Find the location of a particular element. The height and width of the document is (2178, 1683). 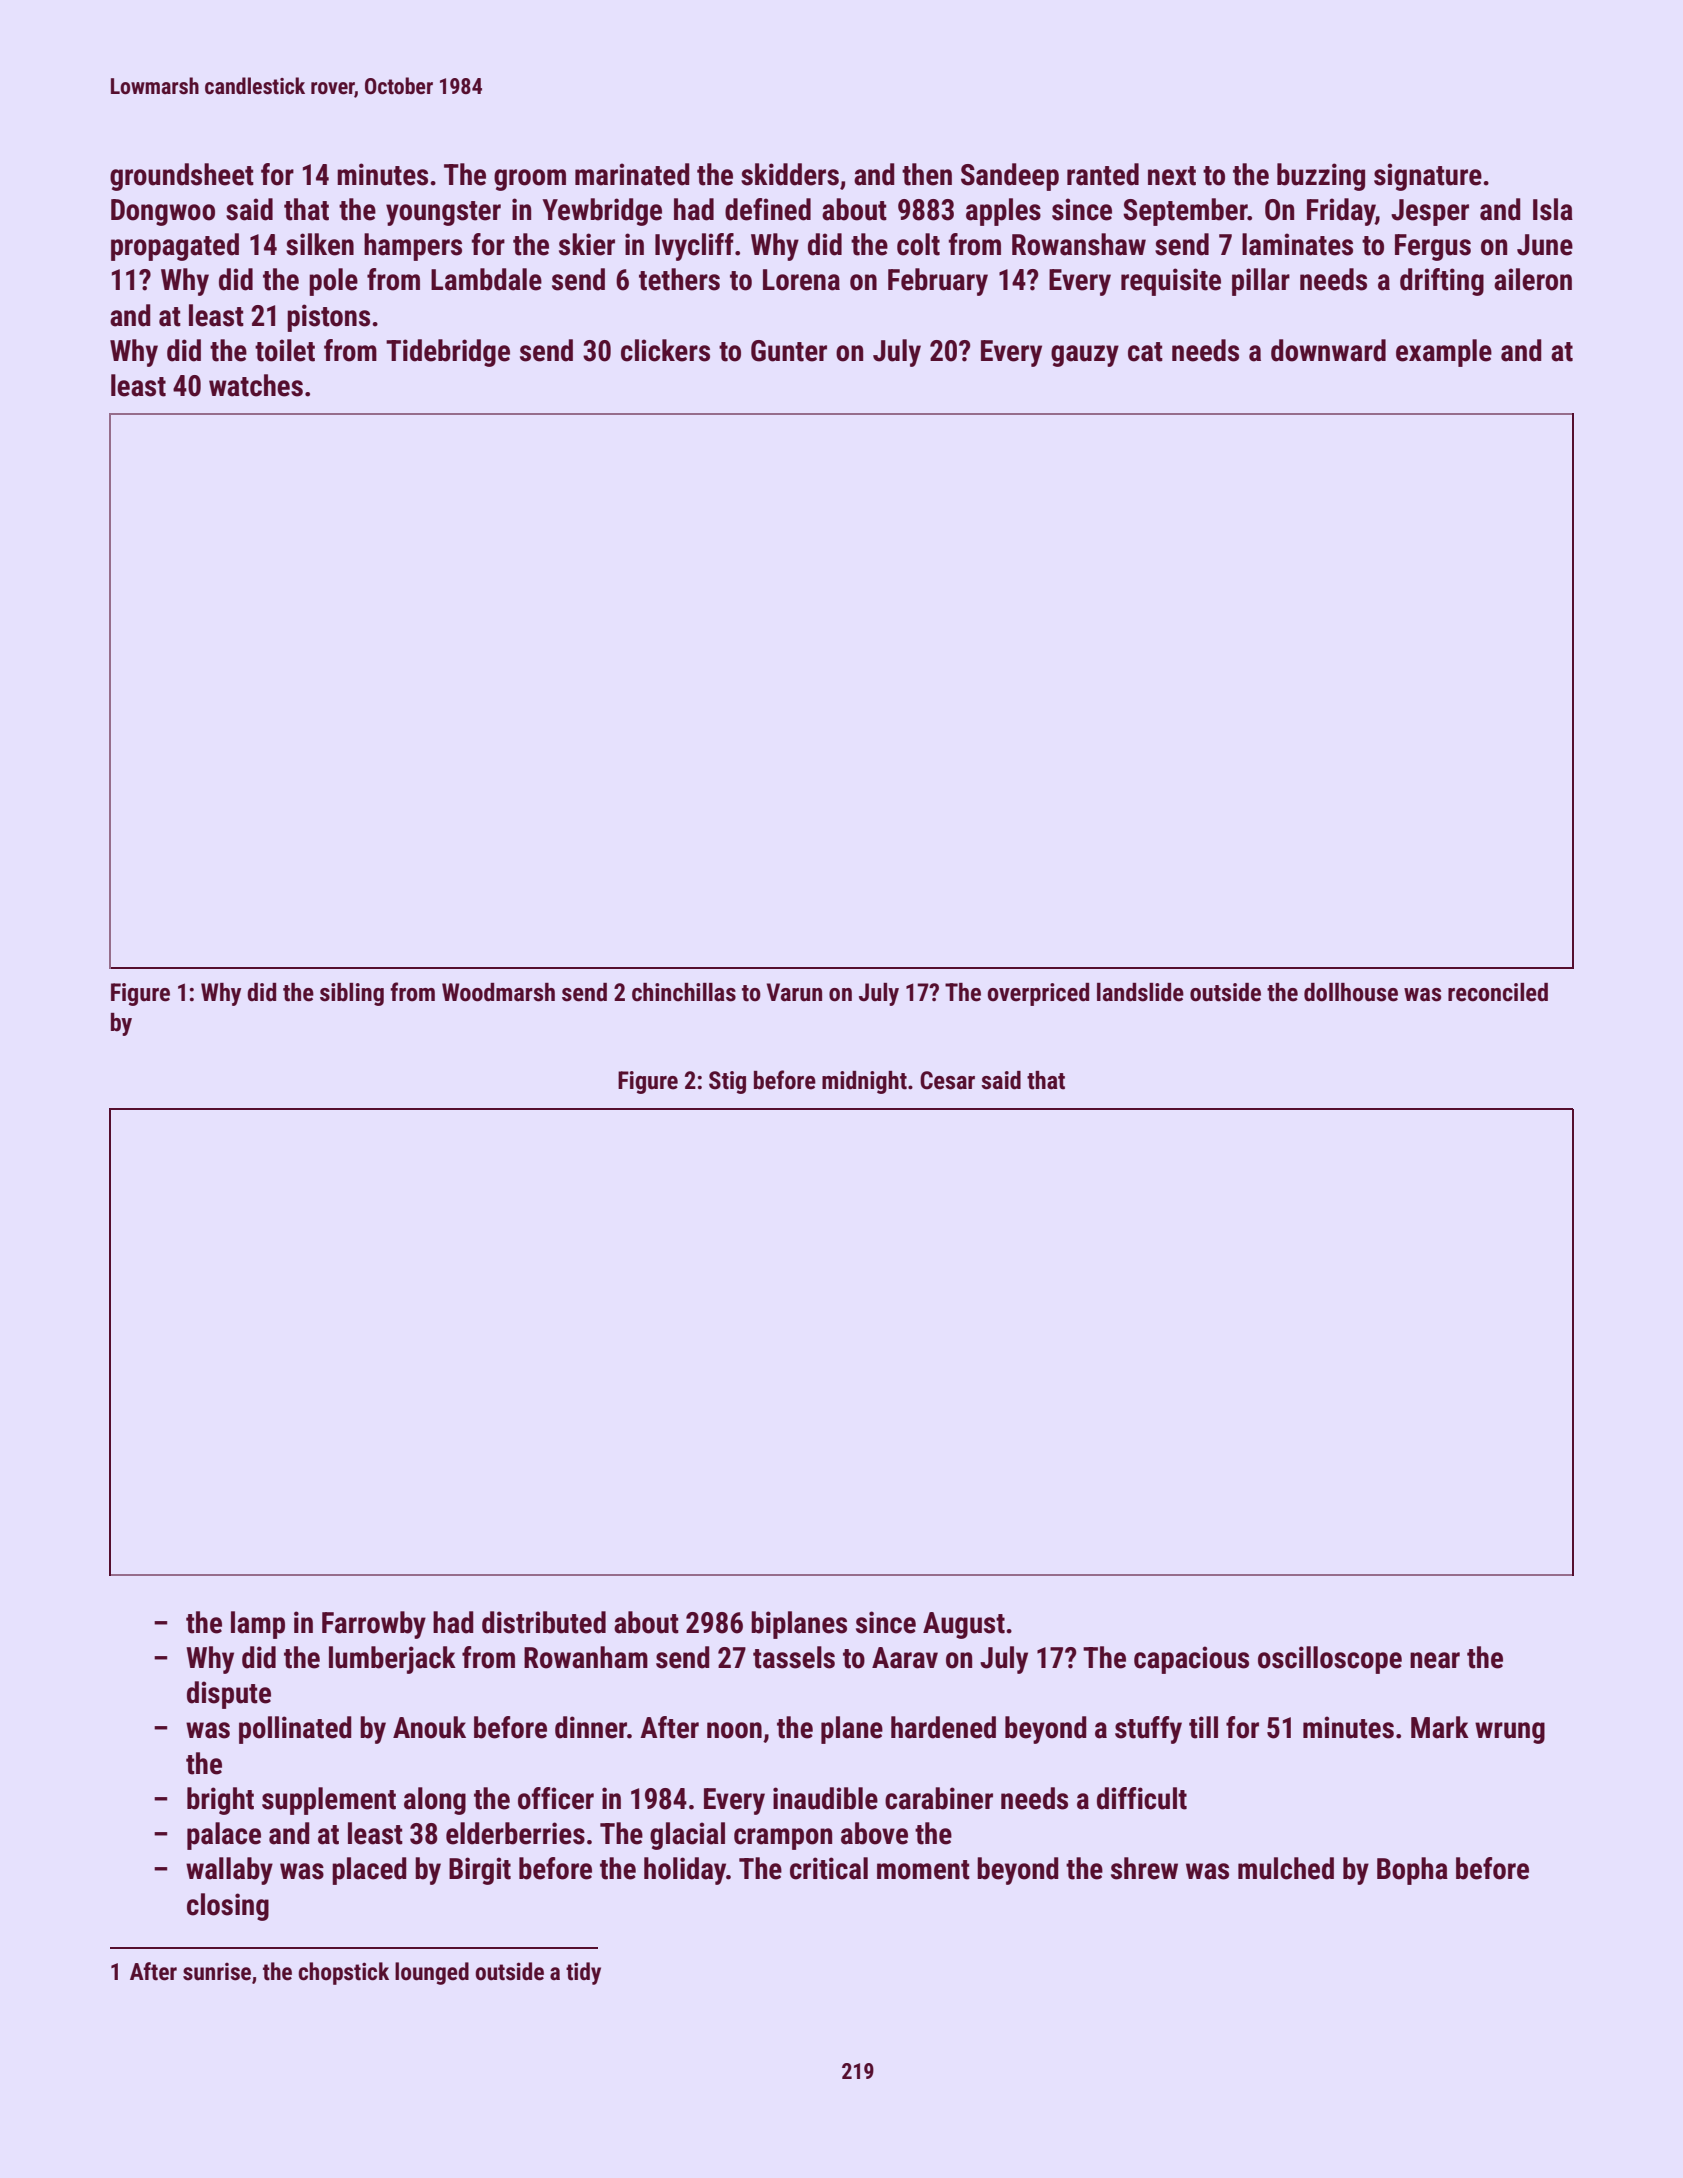

lounged is located at coordinates (432, 1973).
